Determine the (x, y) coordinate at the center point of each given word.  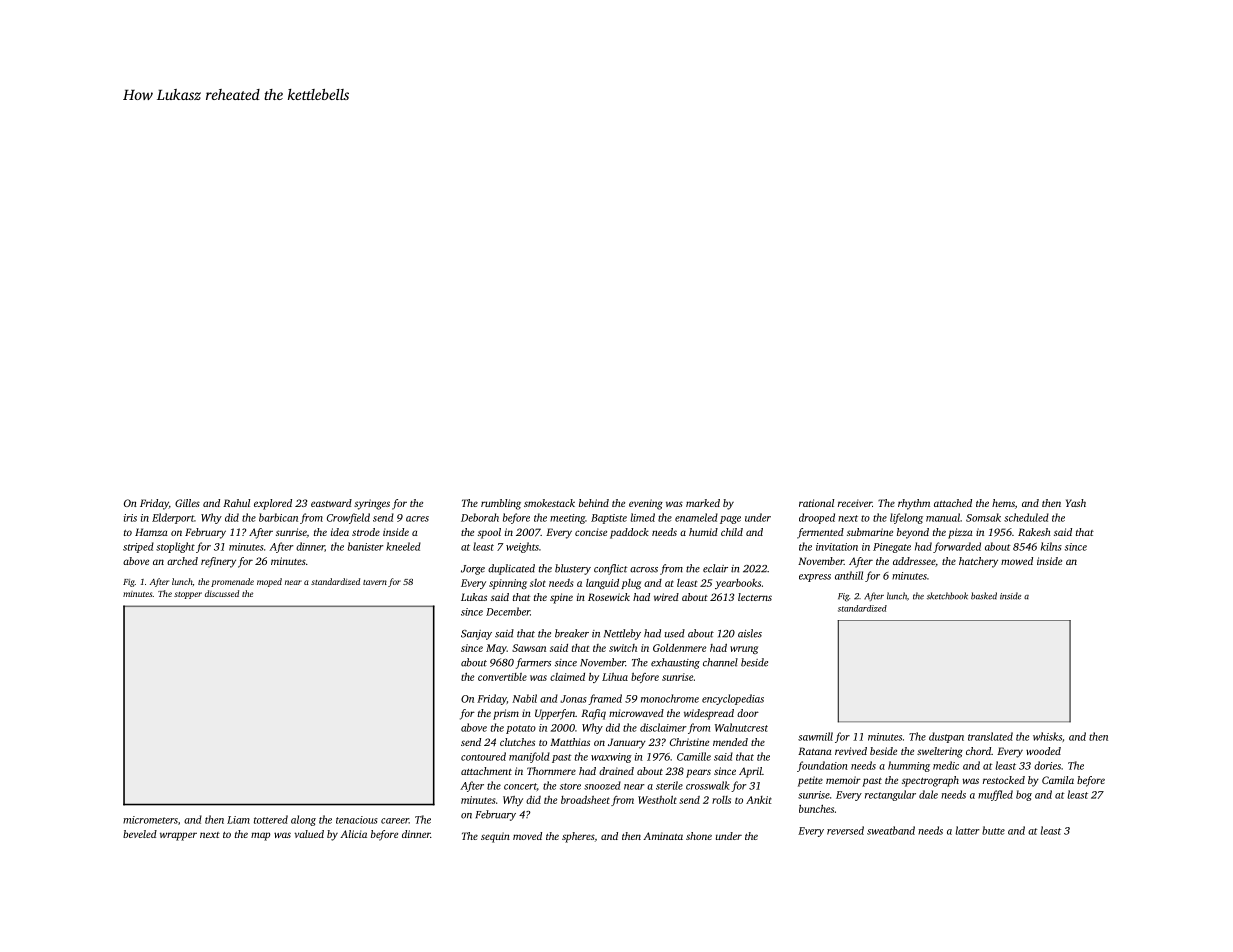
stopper (188, 595)
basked (984, 596)
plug (631, 584)
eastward (331, 503)
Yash (1076, 503)
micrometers (150, 820)
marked (703, 503)
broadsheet (585, 800)
